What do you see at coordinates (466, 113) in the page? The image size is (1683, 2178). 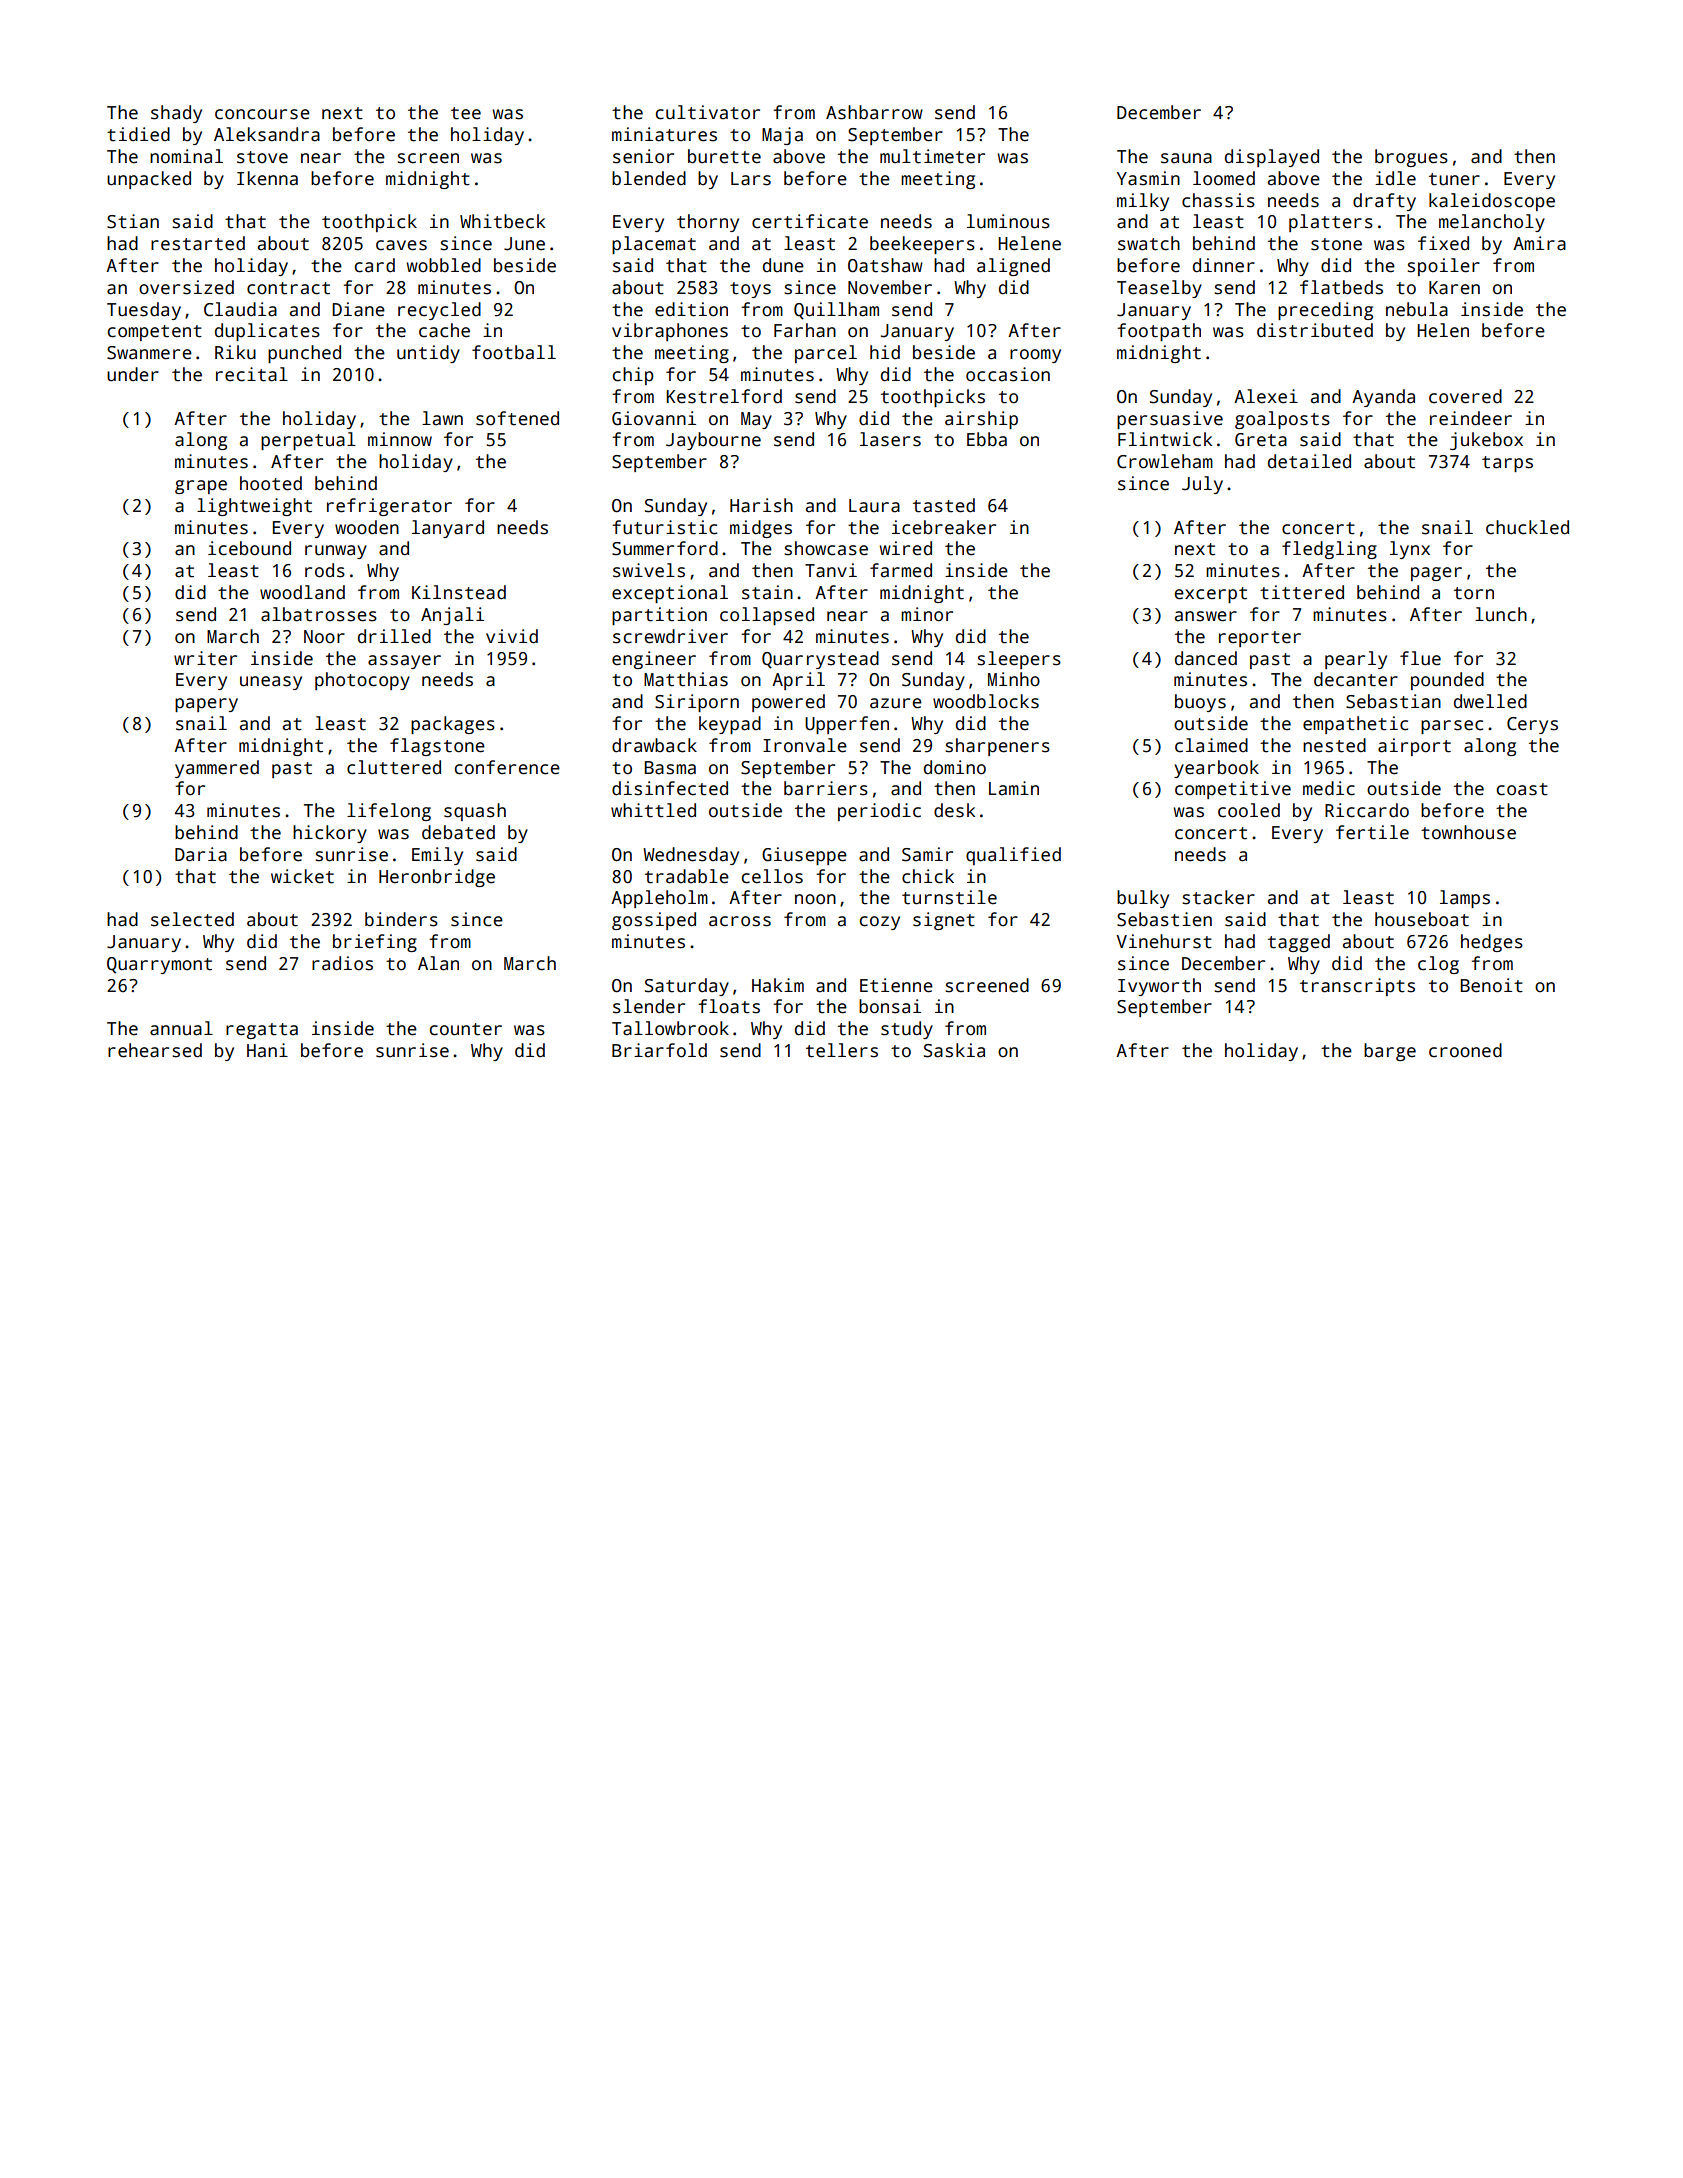 I see `tee` at bounding box center [466, 113].
